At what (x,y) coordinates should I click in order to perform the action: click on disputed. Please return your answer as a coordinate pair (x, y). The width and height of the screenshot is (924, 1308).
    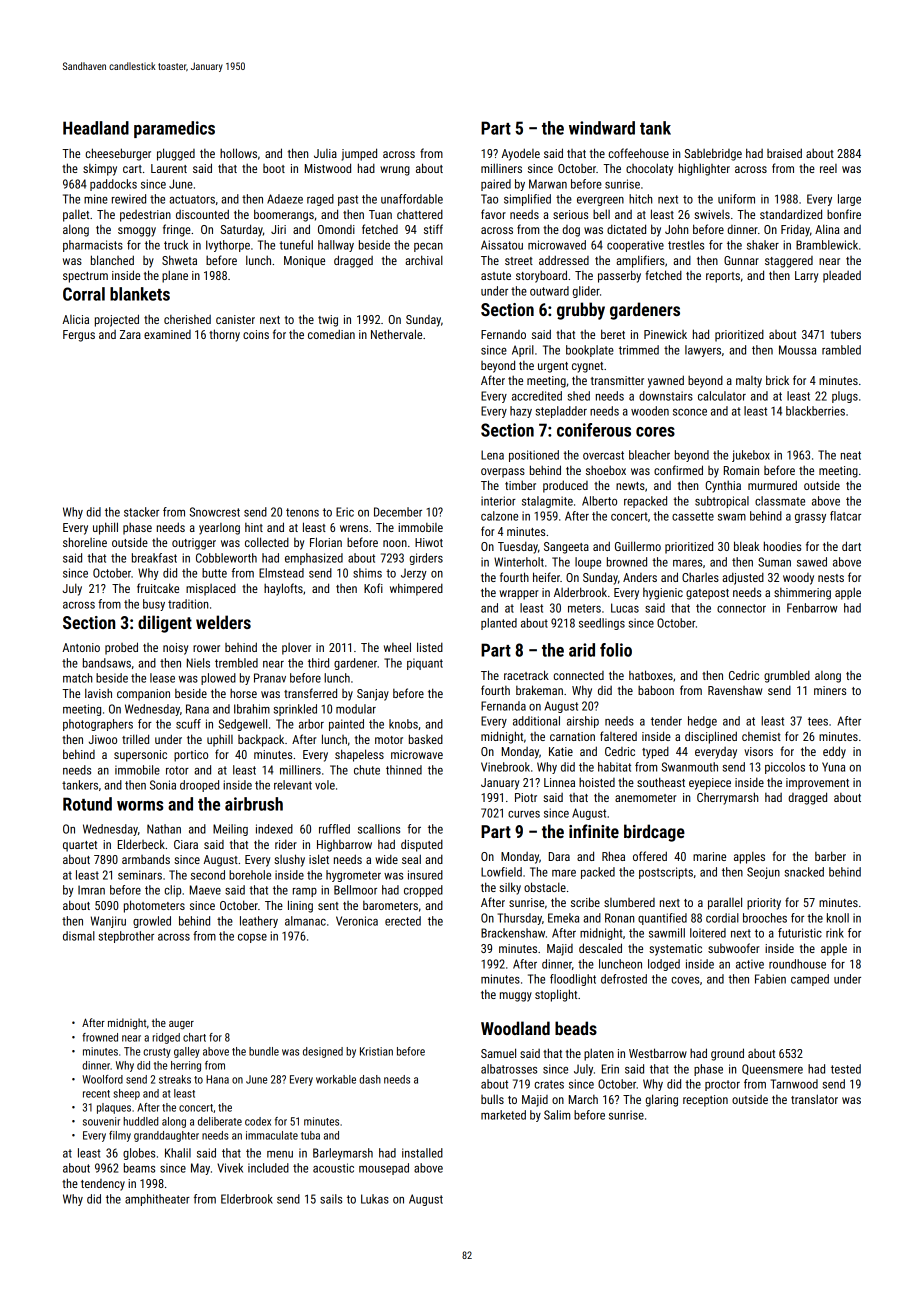
    Looking at the image, I should click on (422, 845).
